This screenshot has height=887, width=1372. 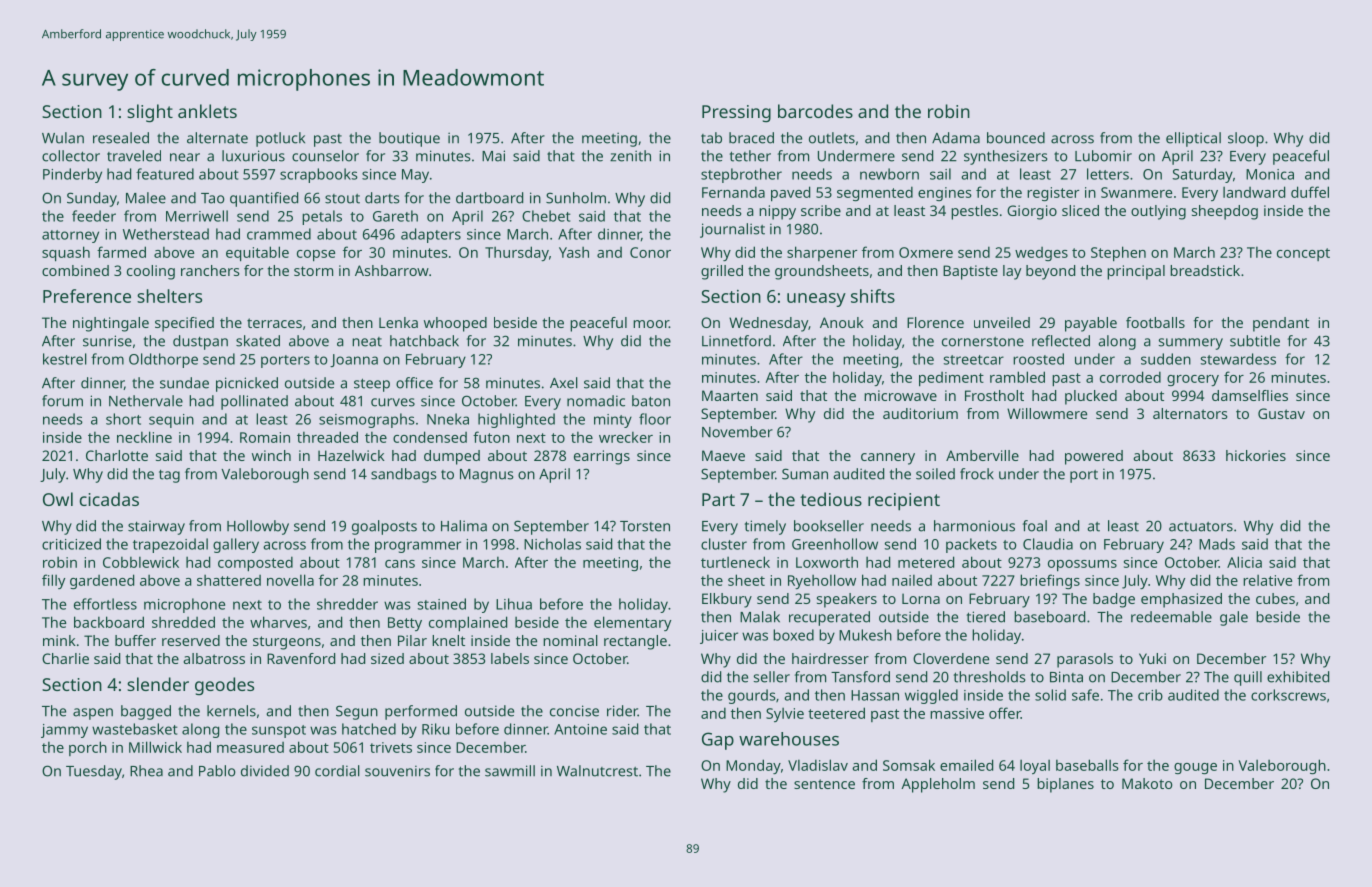 What do you see at coordinates (258, 527) in the screenshot?
I see `Hollowby` at bounding box center [258, 527].
